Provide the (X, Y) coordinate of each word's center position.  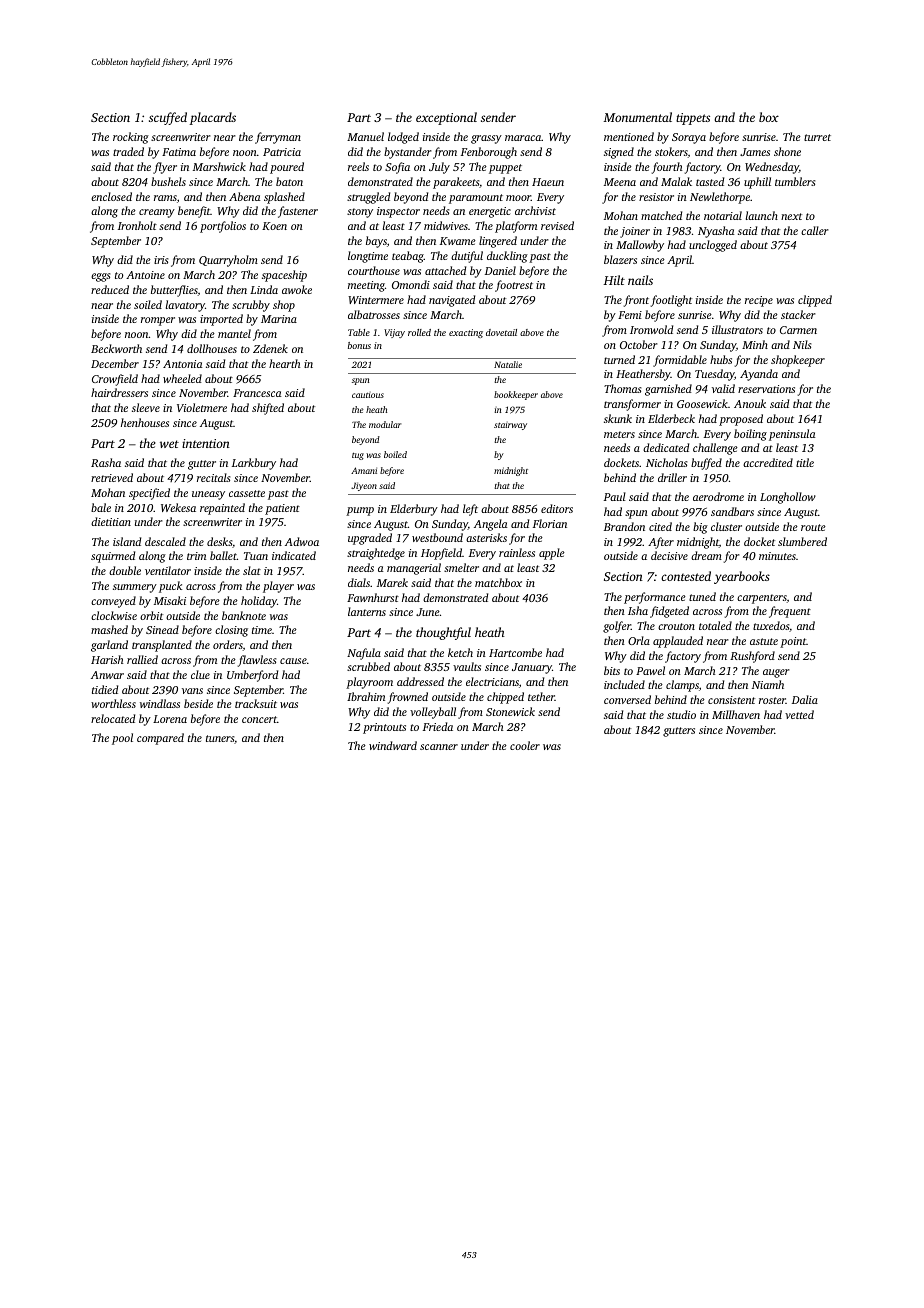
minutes (777, 556)
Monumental (638, 117)
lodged (403, 138)
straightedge (376, 554)
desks (220, 542)
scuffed (168, 118)
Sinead (162, 629)
